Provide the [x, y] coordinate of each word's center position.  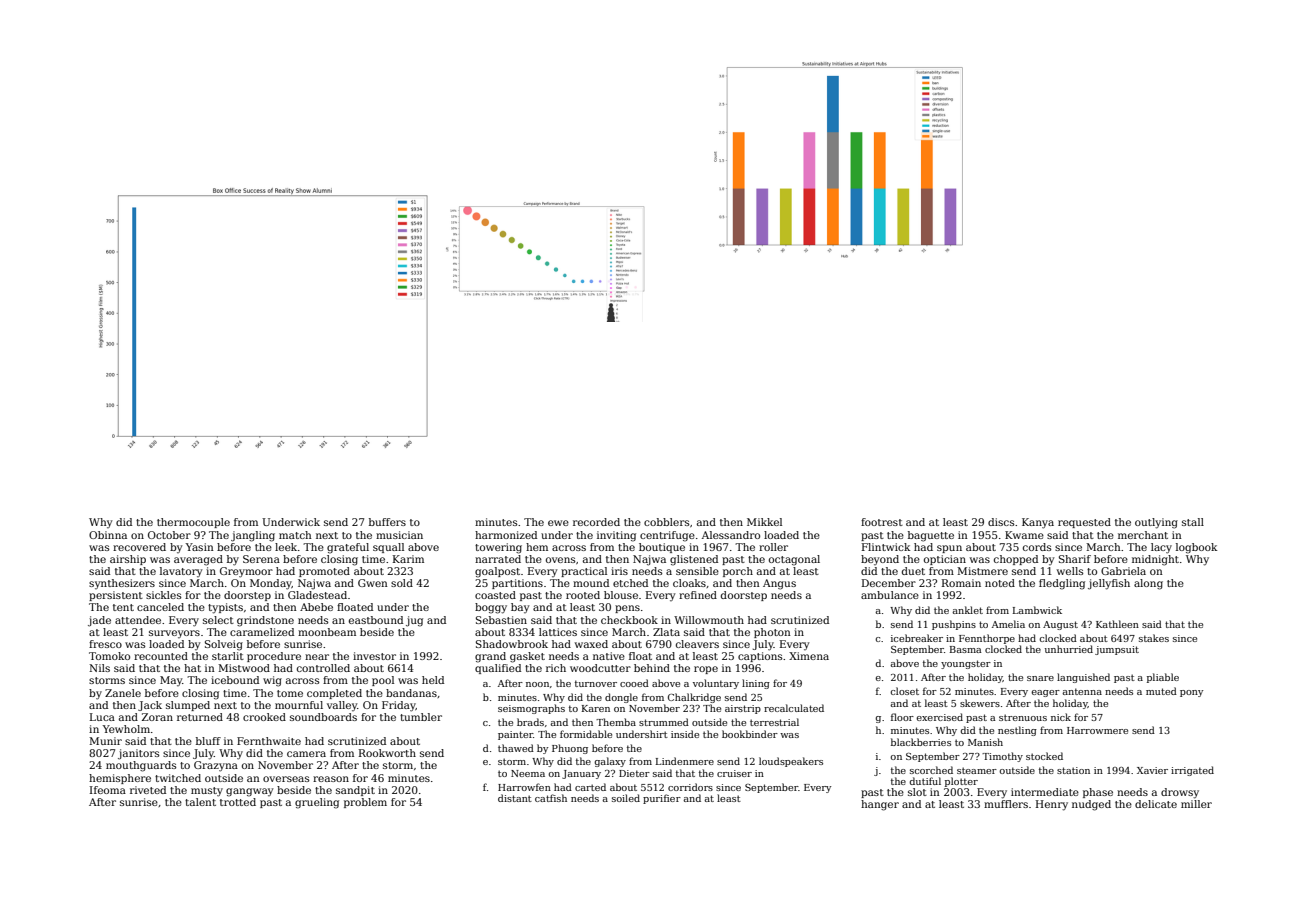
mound [591, 583]
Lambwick [1037, 610]
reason [331, 779]
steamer [977, 770]
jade [99, 621]
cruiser [734, 773]
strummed [664, 722]
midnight [1155, 560]
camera [306, 754]
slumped [188, 706]
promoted [324, 572]
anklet [967, 610]
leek [286, 547]
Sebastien [501, 620]
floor [902, 717]
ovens [560, 560]
